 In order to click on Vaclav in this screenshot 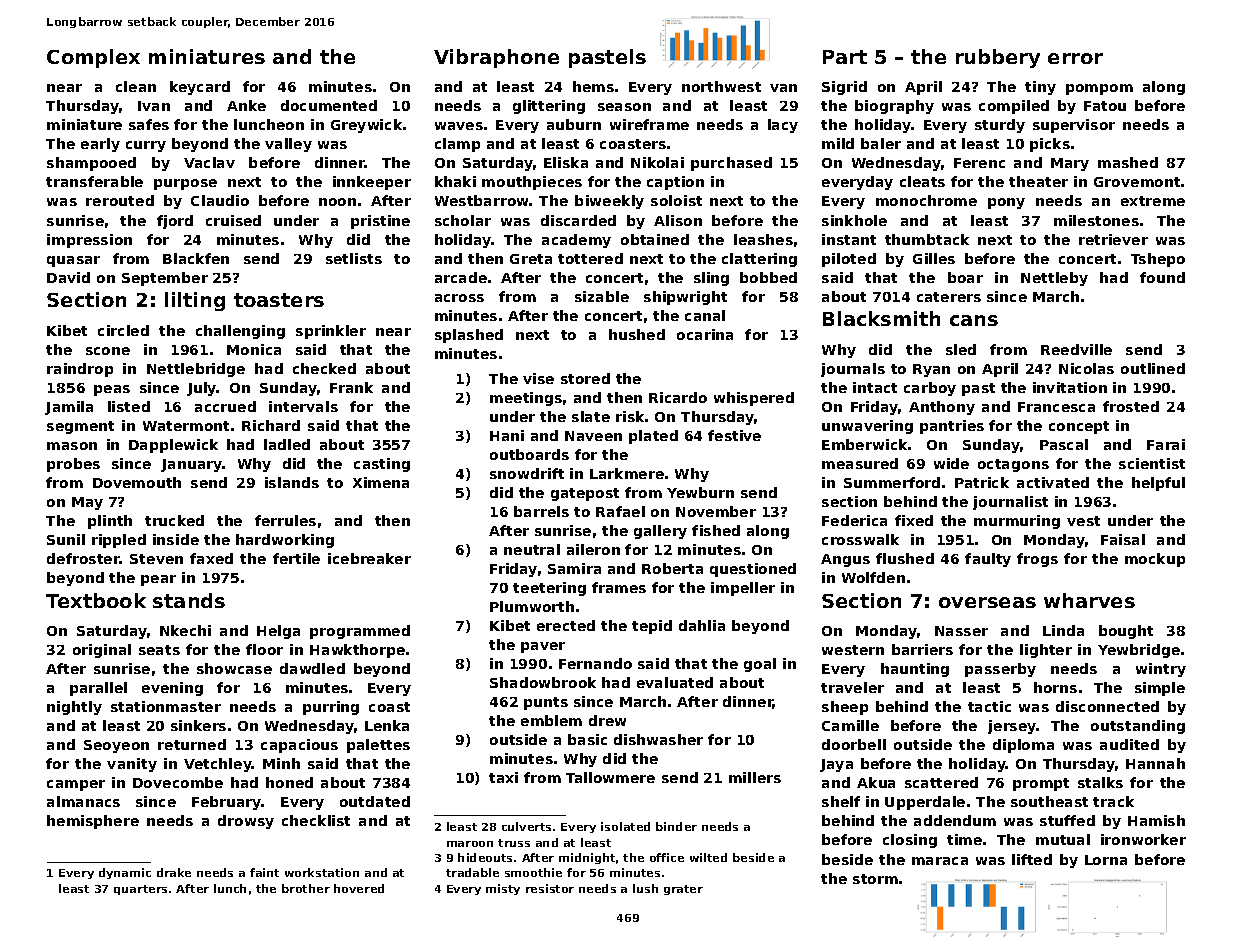, I will do `click(209, 162)`.
